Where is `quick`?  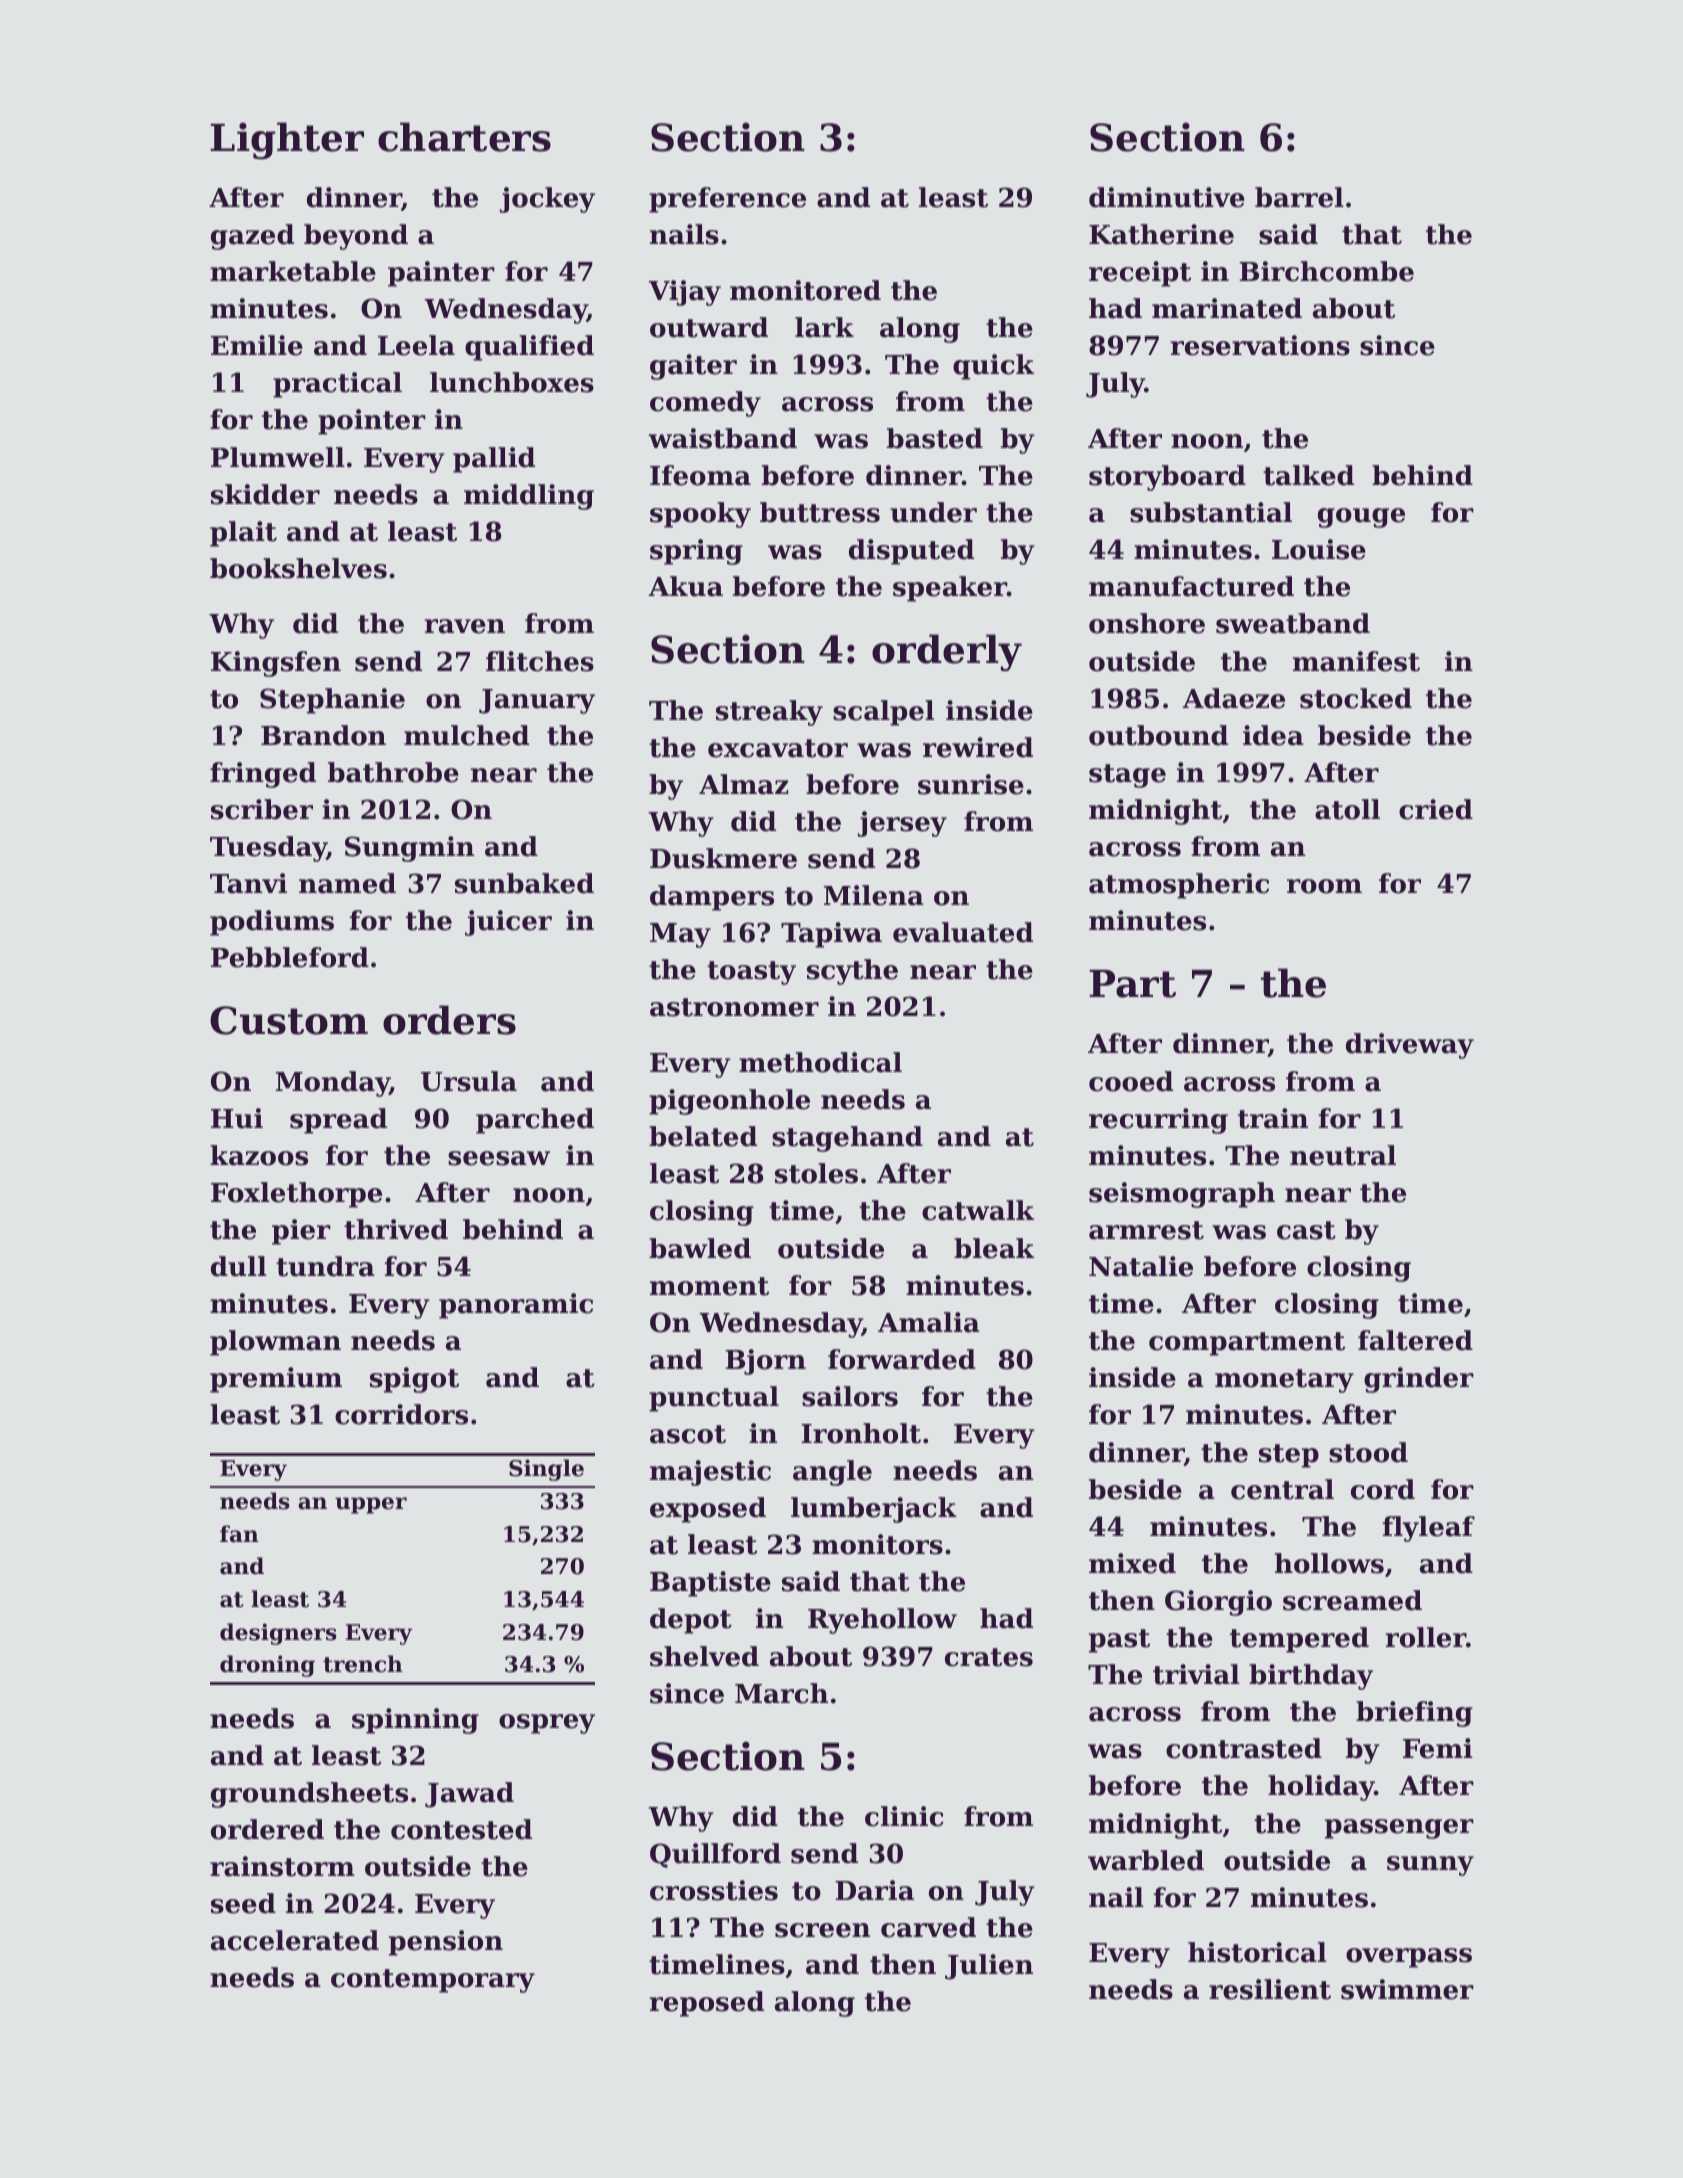
quick is located at coordinates (993, 367).
